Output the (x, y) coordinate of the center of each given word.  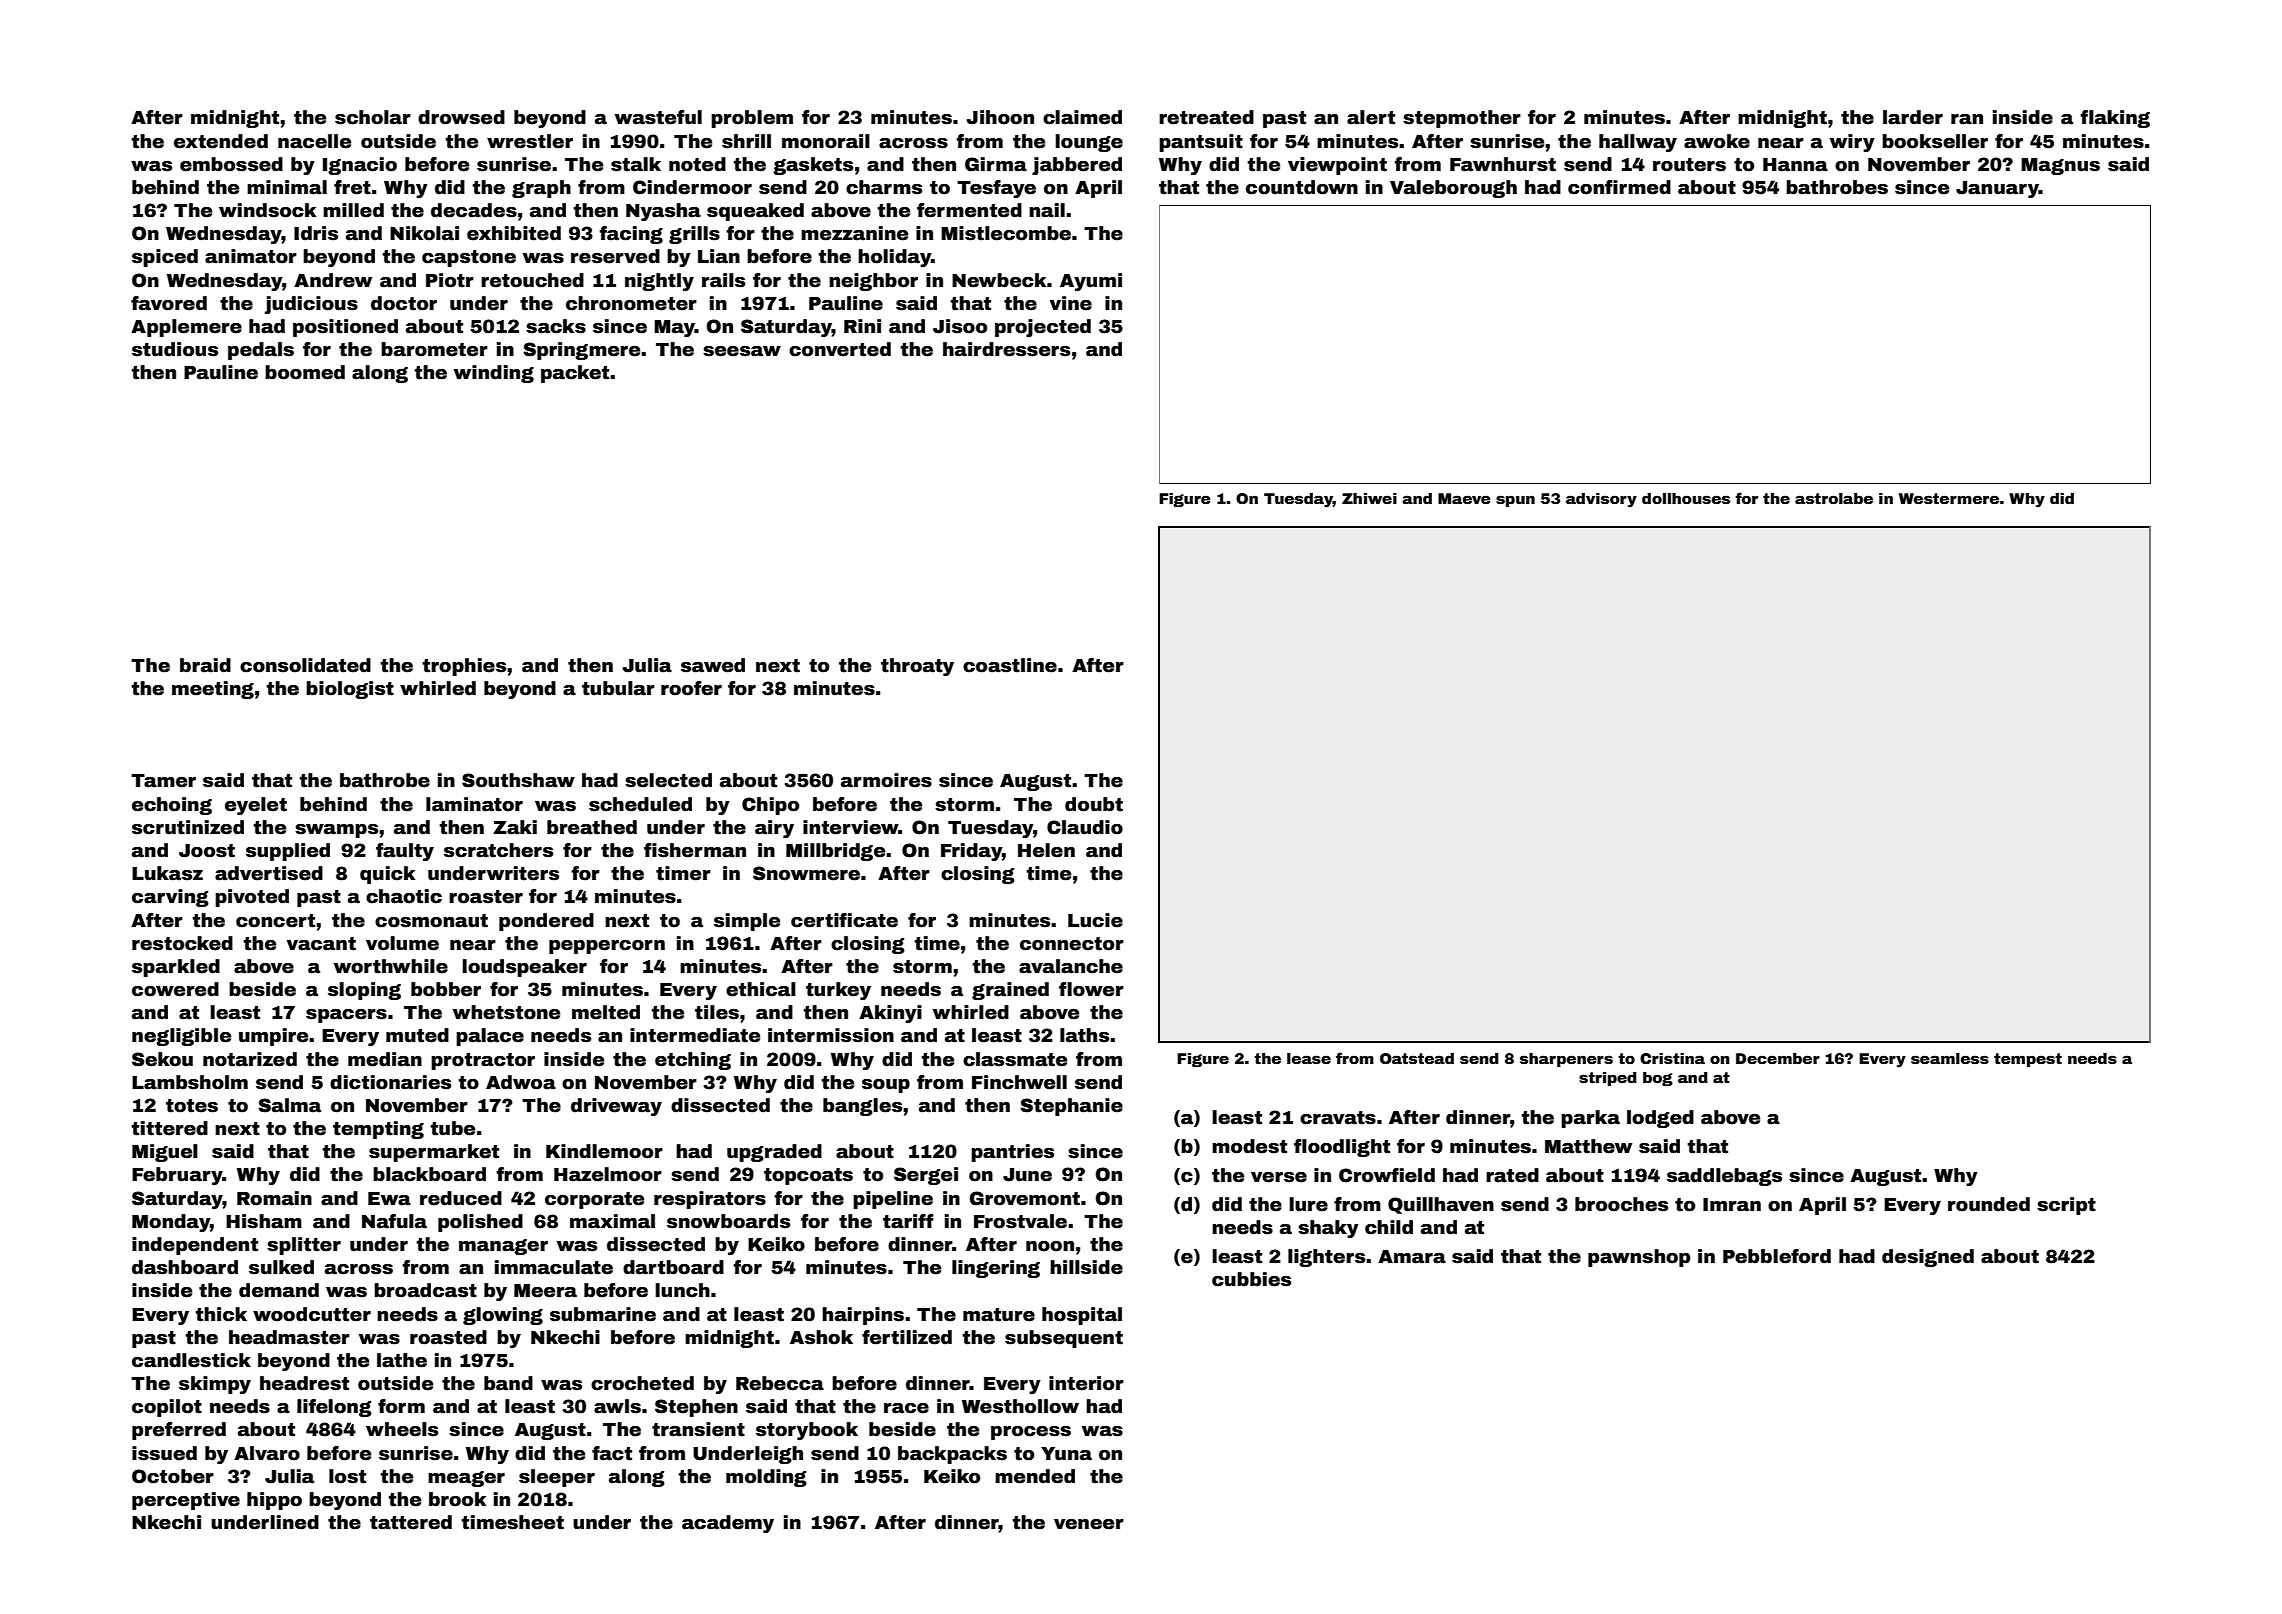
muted (417, 1035)
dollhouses (1686, 498)
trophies (464, 667)
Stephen (696, 1408)
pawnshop (1639, 1258)
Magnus (2060, 166)
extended (221, 141)
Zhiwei (1369, 498)
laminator (474, 804)
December (1778, 1058)
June (1027, 1175)
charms (884, 187)
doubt (1094, 804)
